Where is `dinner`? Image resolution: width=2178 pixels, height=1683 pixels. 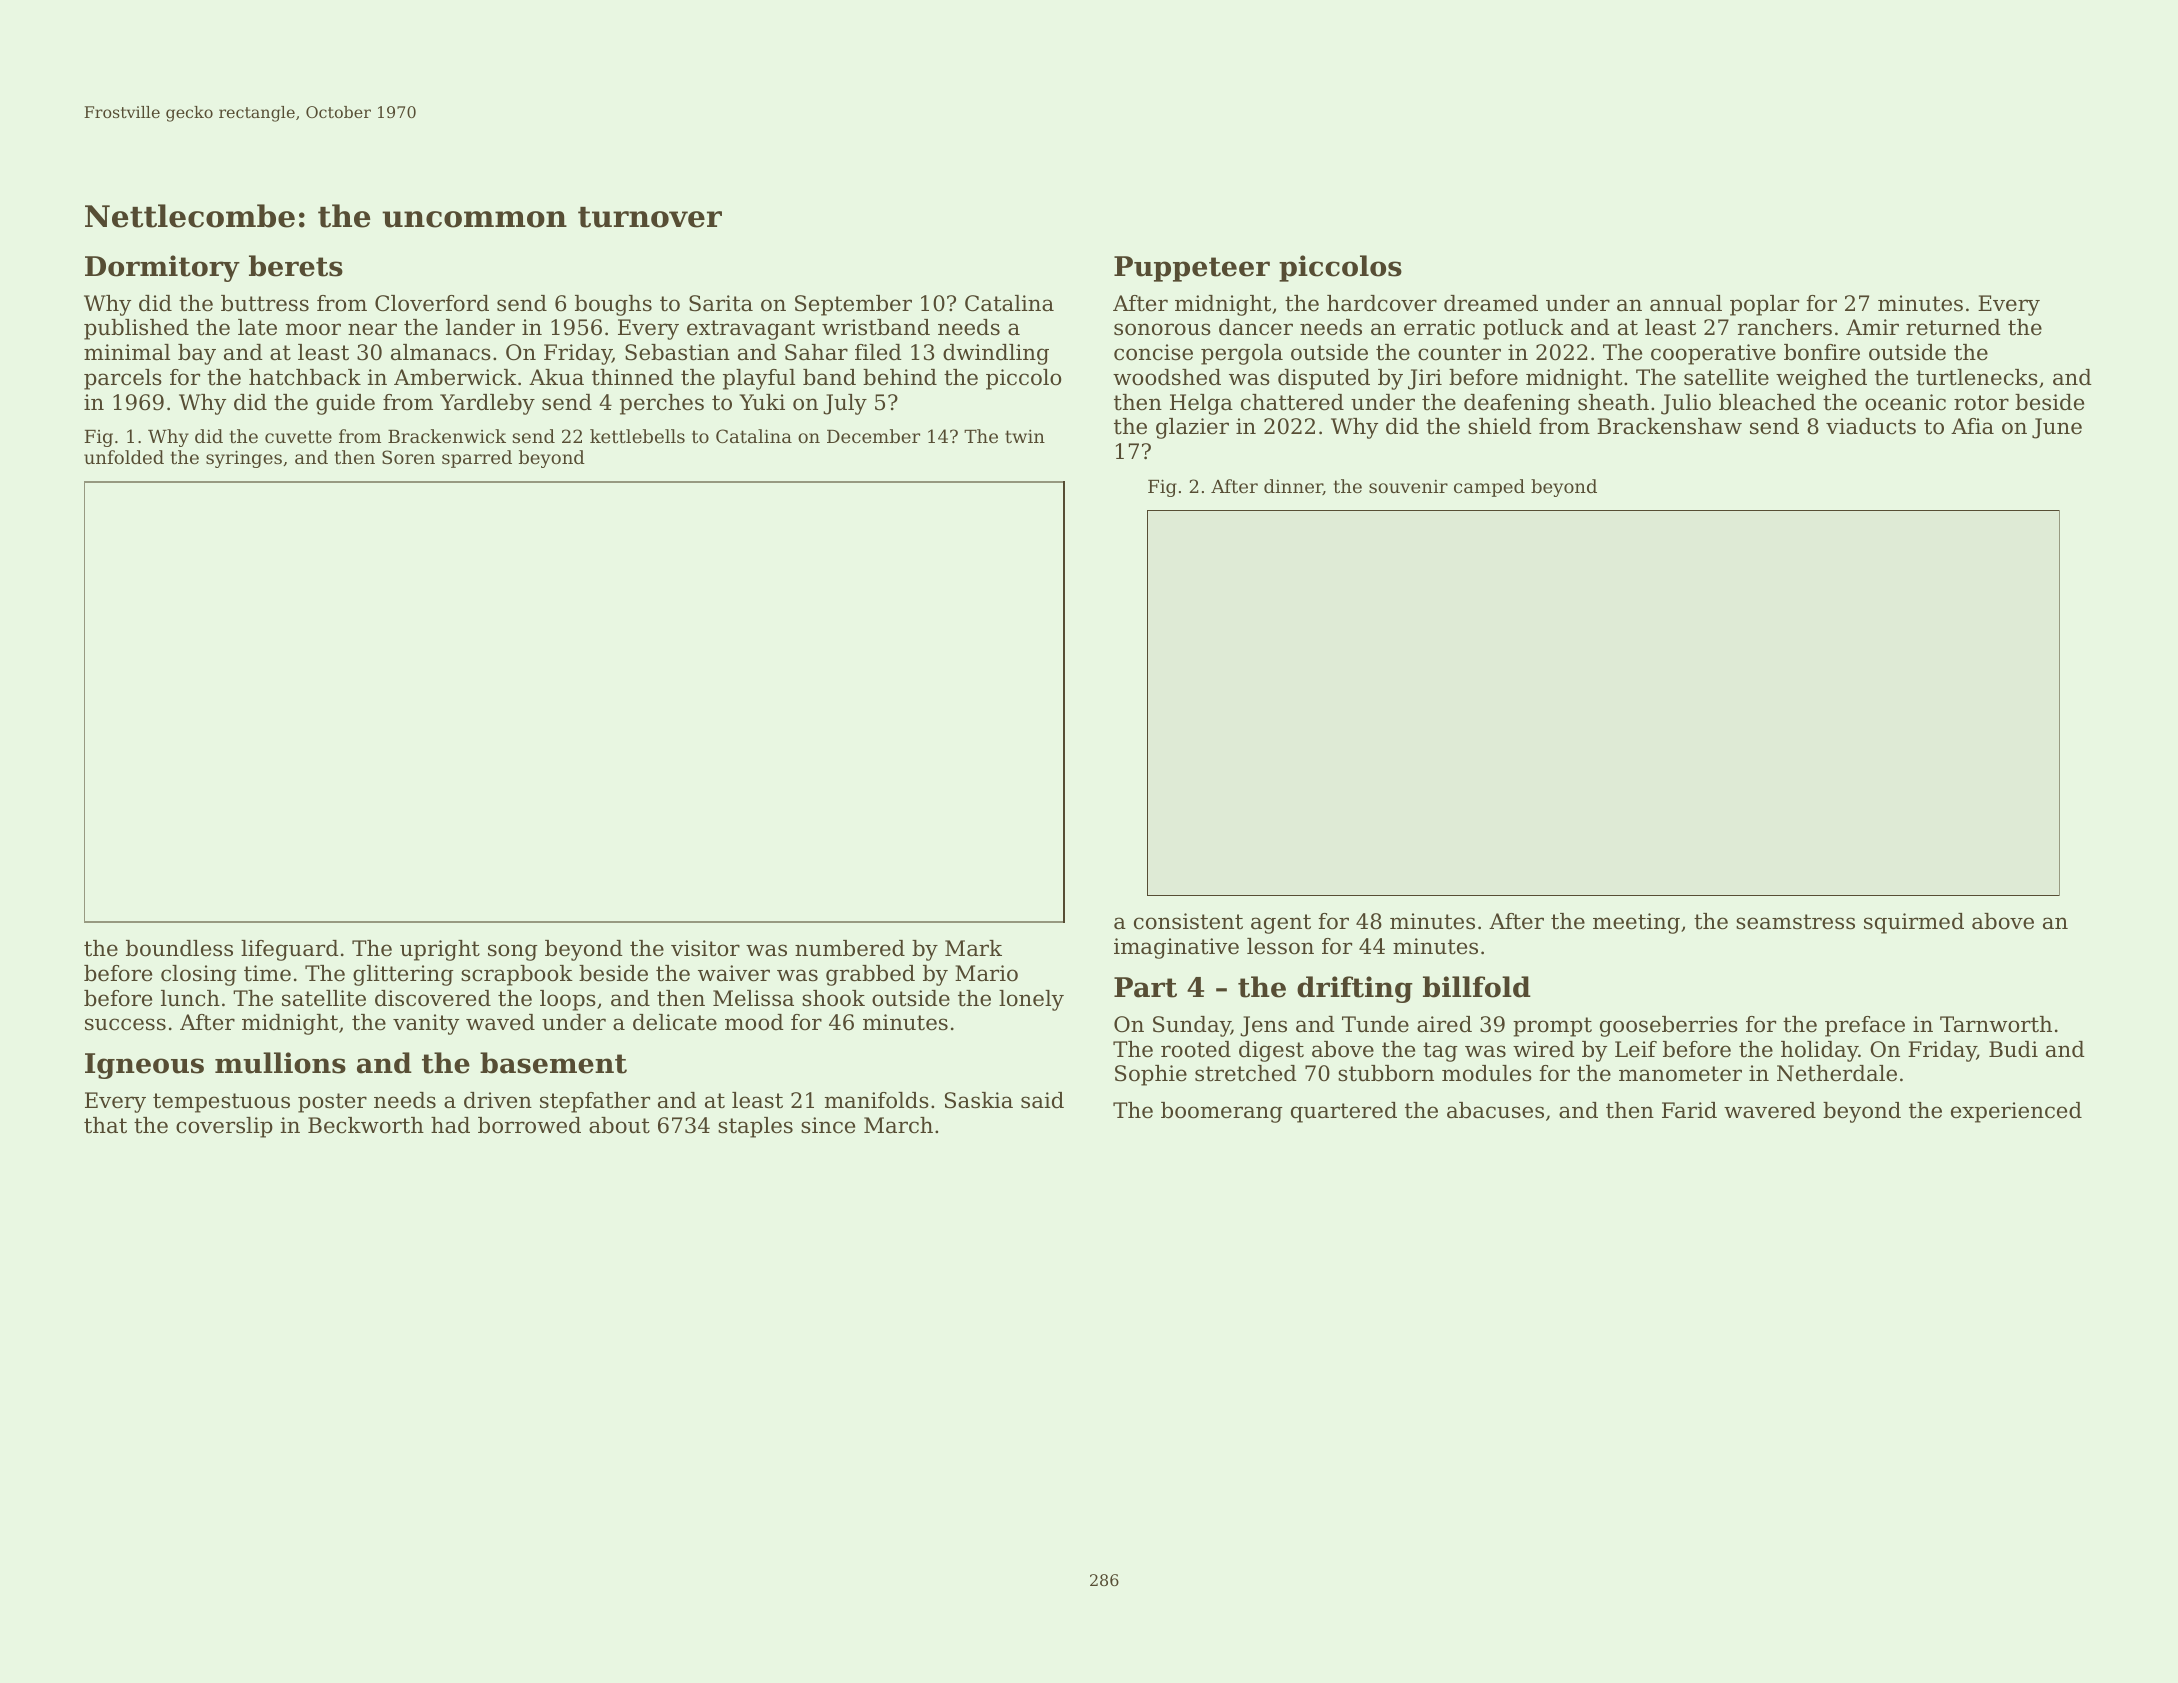 dinner is located at coordinates (1293, 487).
